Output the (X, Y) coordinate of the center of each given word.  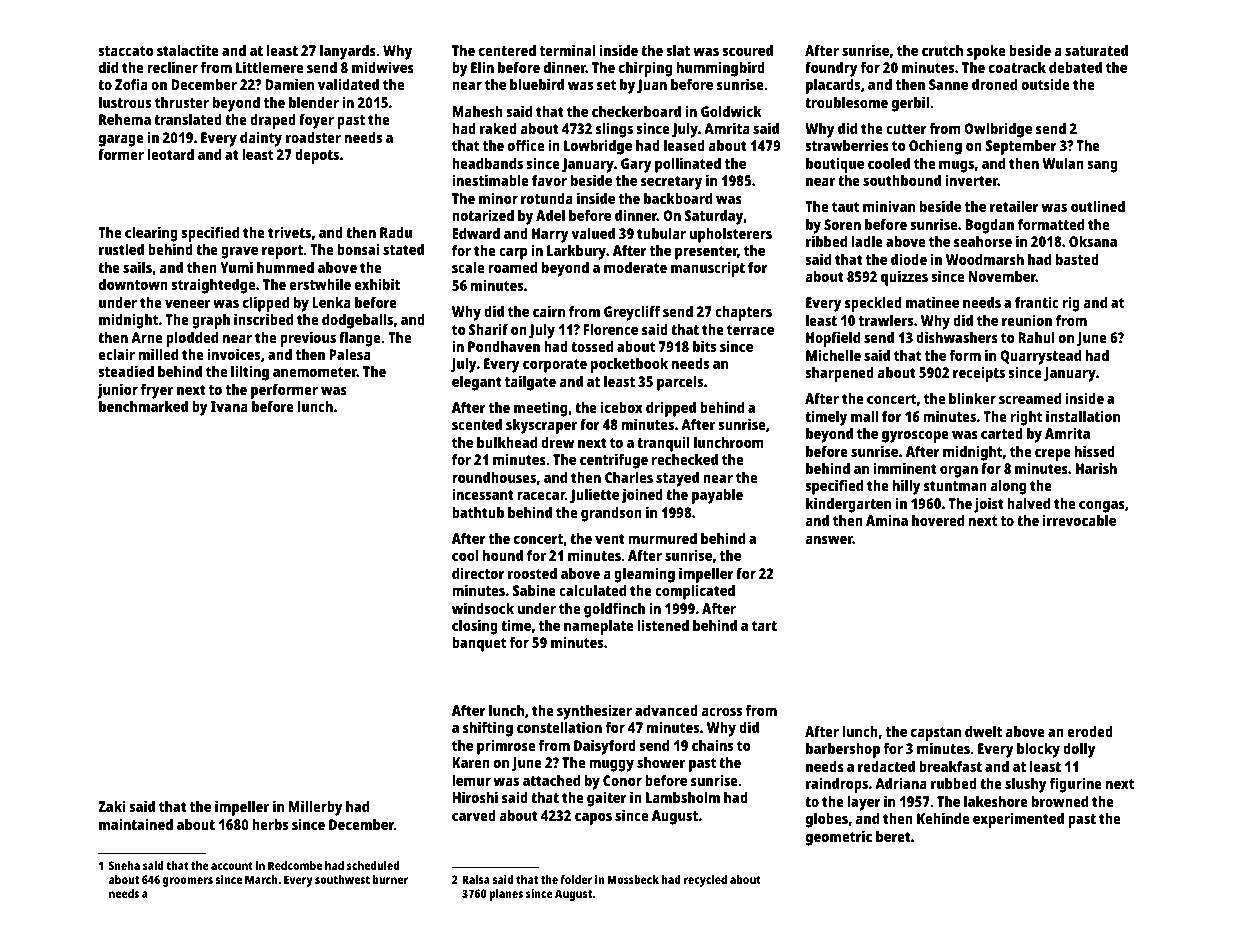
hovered (938, 520)
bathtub (478, 512)
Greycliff (632, 313)
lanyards (348, 52)
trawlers (885, 320)
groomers (188, 882)
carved (474, 815)
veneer (187, 303)
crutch (942, 50)
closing (475, 627)
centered (507, 50)
